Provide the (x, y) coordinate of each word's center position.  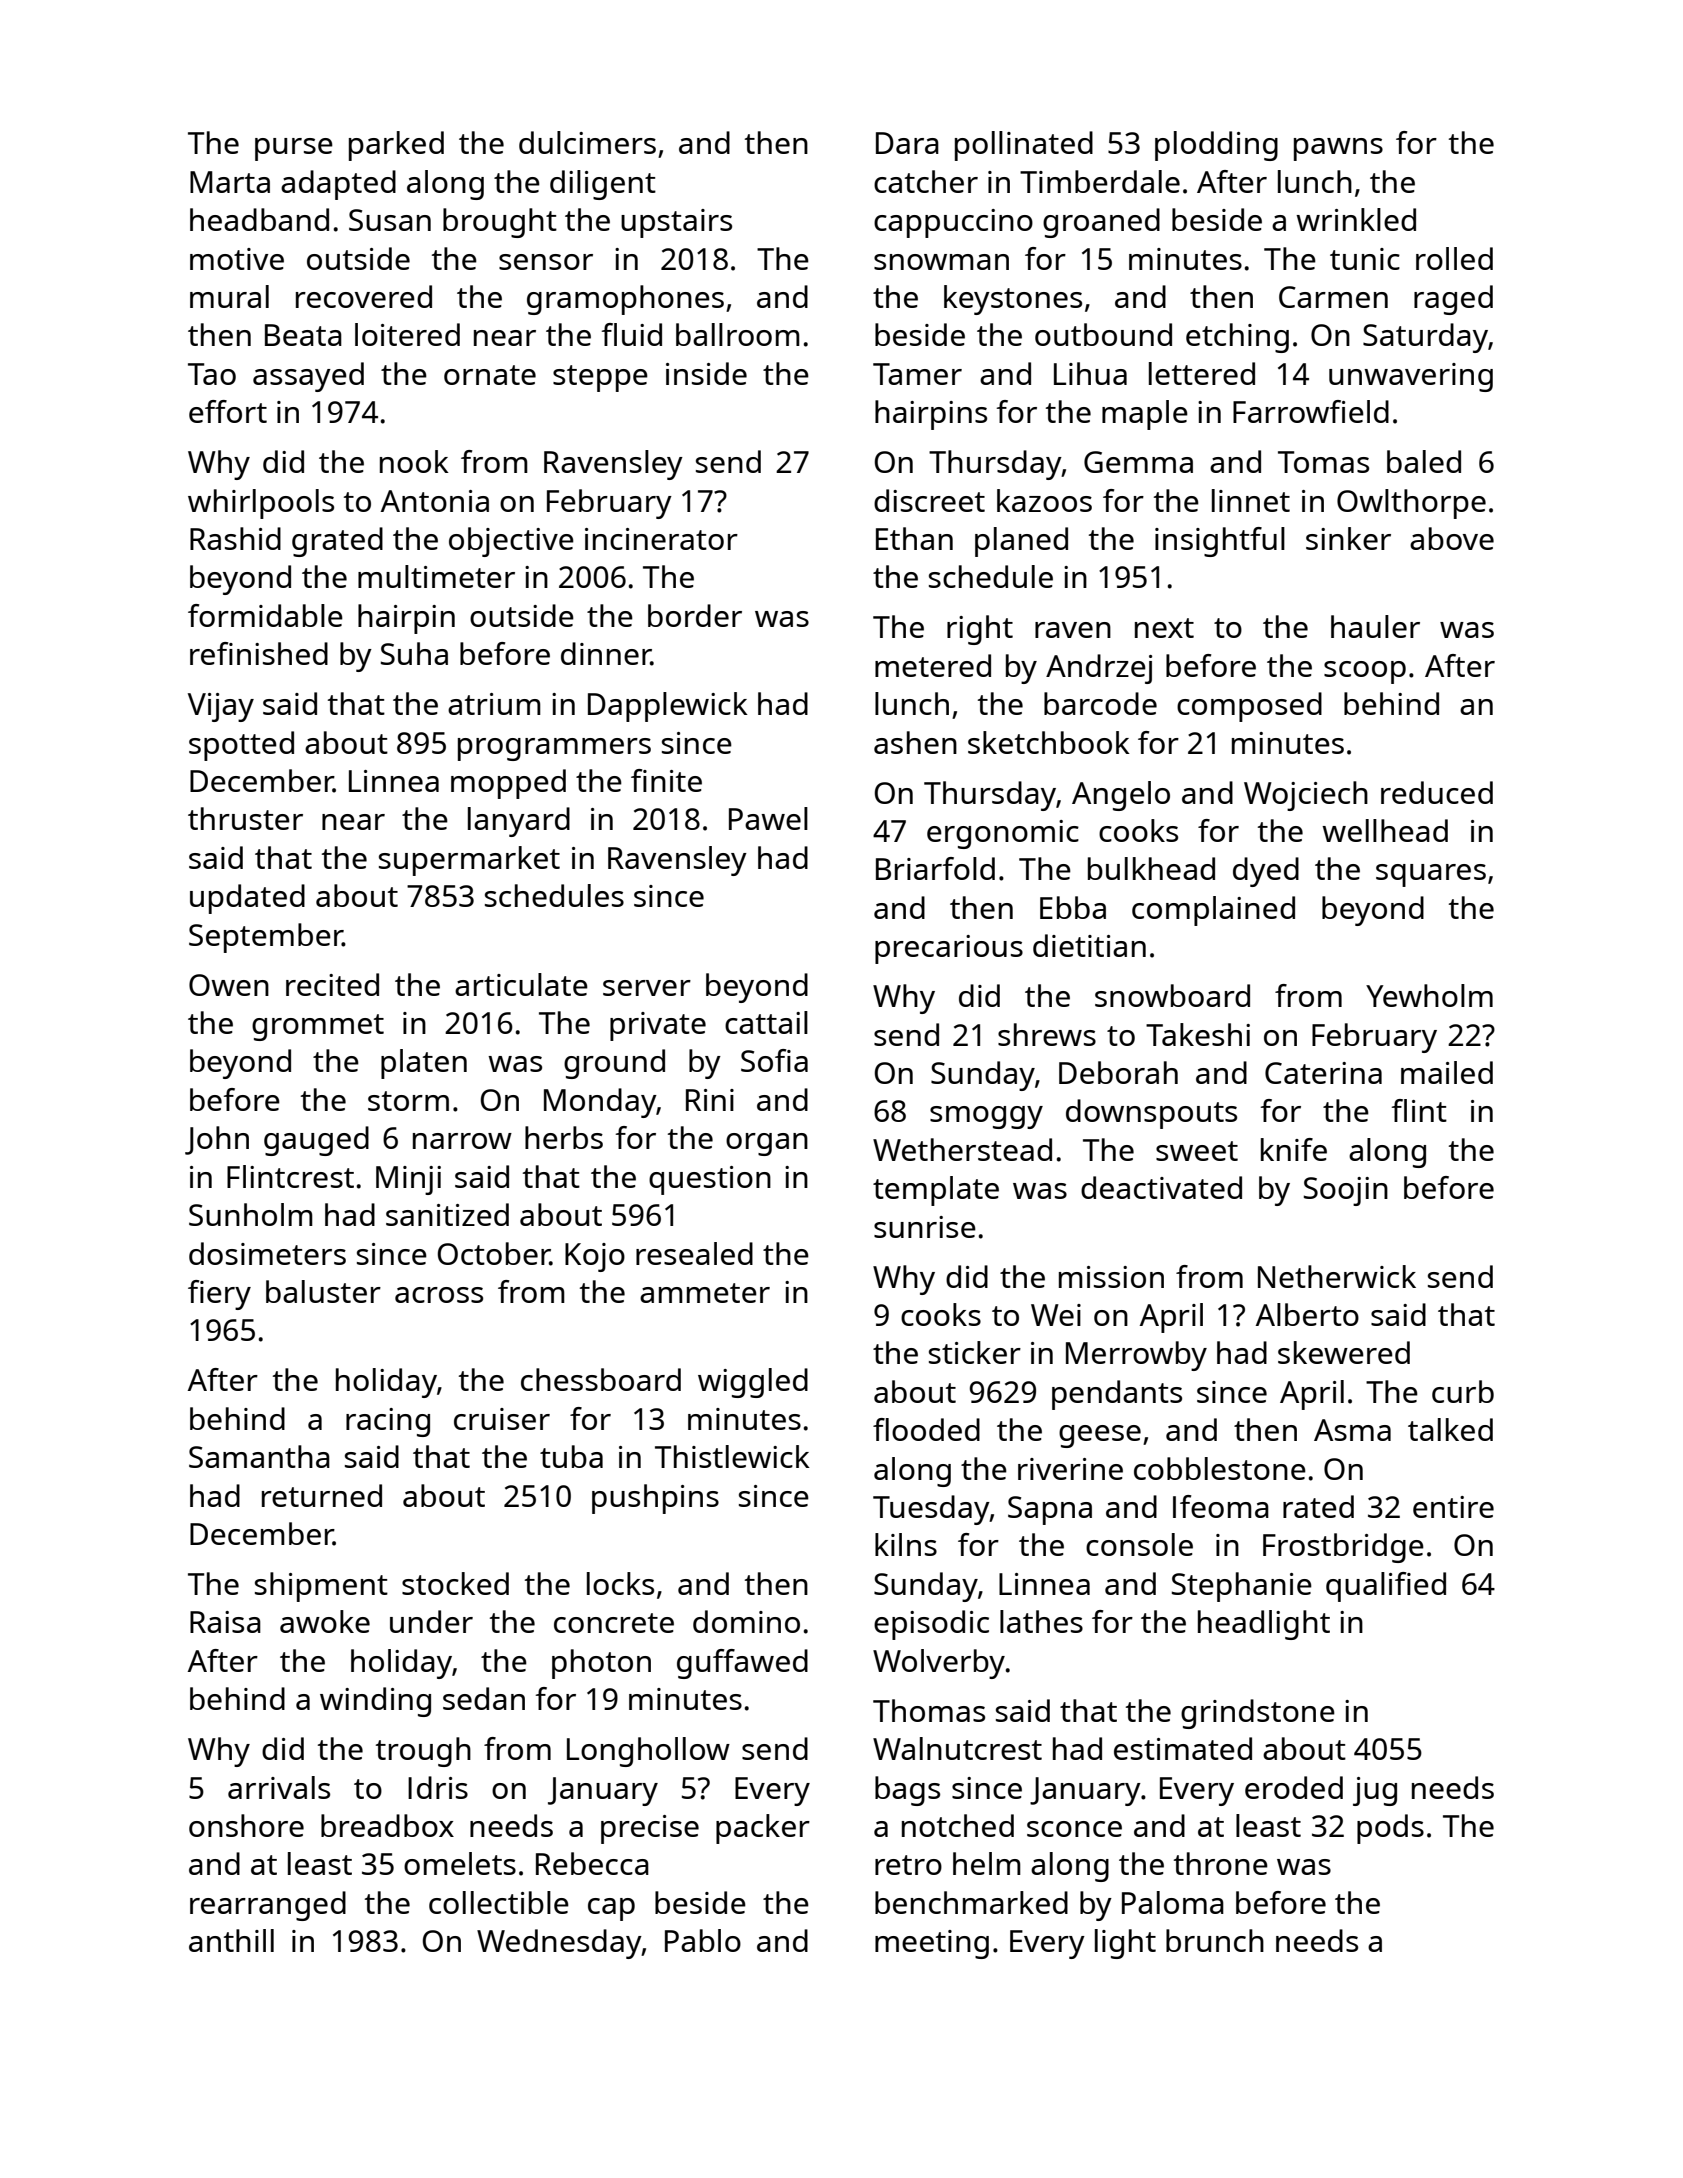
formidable (265, 615)
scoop (1365, 672)
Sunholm (251, 1214)
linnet (1251, 500)
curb (1463, 1391)
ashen (915, 742)
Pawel (768, 818)
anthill (231, 1940)
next (1164, 628)
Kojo (595, 1257)
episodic (931, 1625)
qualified (1386, 1587)
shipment (321, 1587)
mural (229, 296)
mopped (508, 784)
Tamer (917, 374)
